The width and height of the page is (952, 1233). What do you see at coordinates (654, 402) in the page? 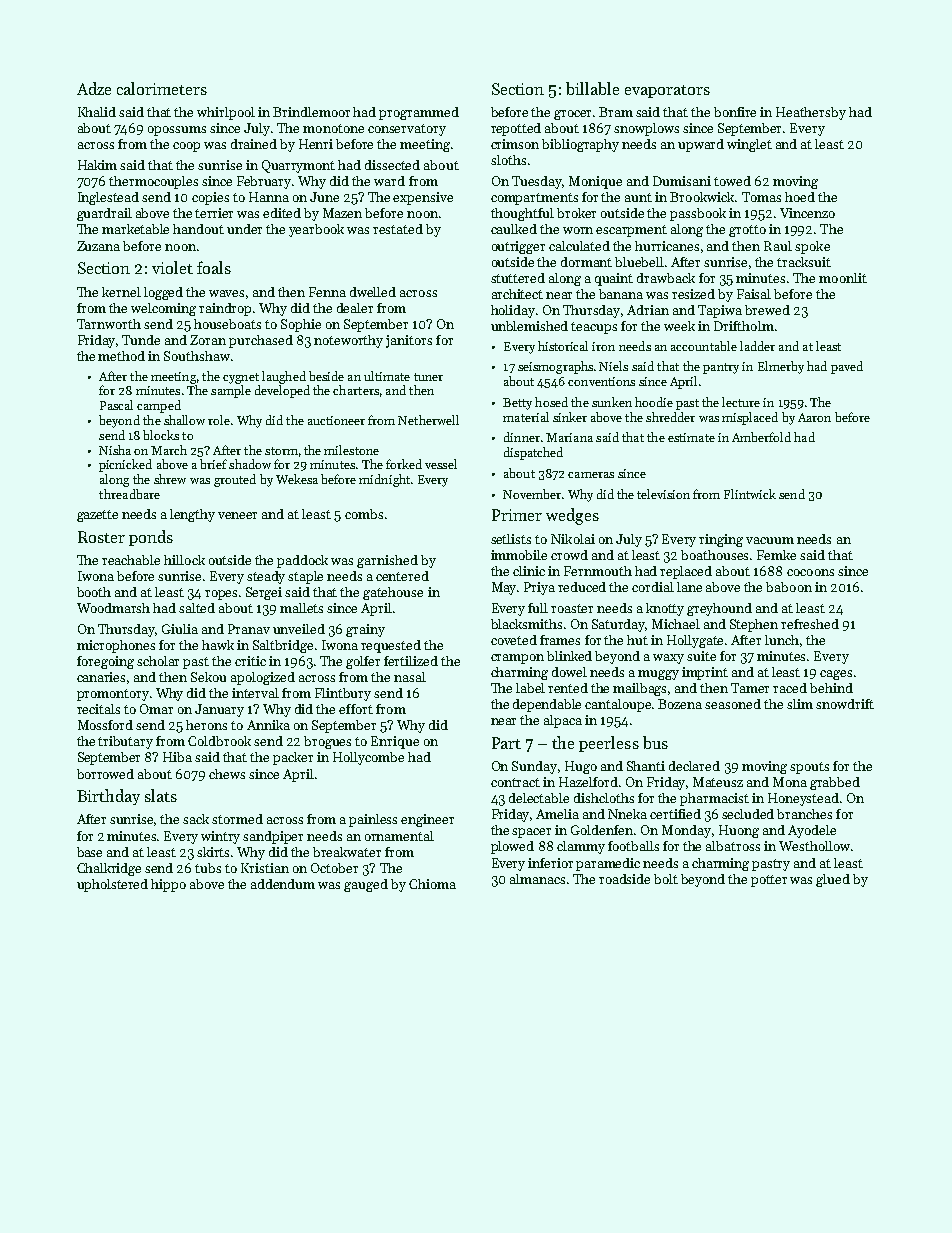
I see `hoodie` at bounding box center [654, 402].
